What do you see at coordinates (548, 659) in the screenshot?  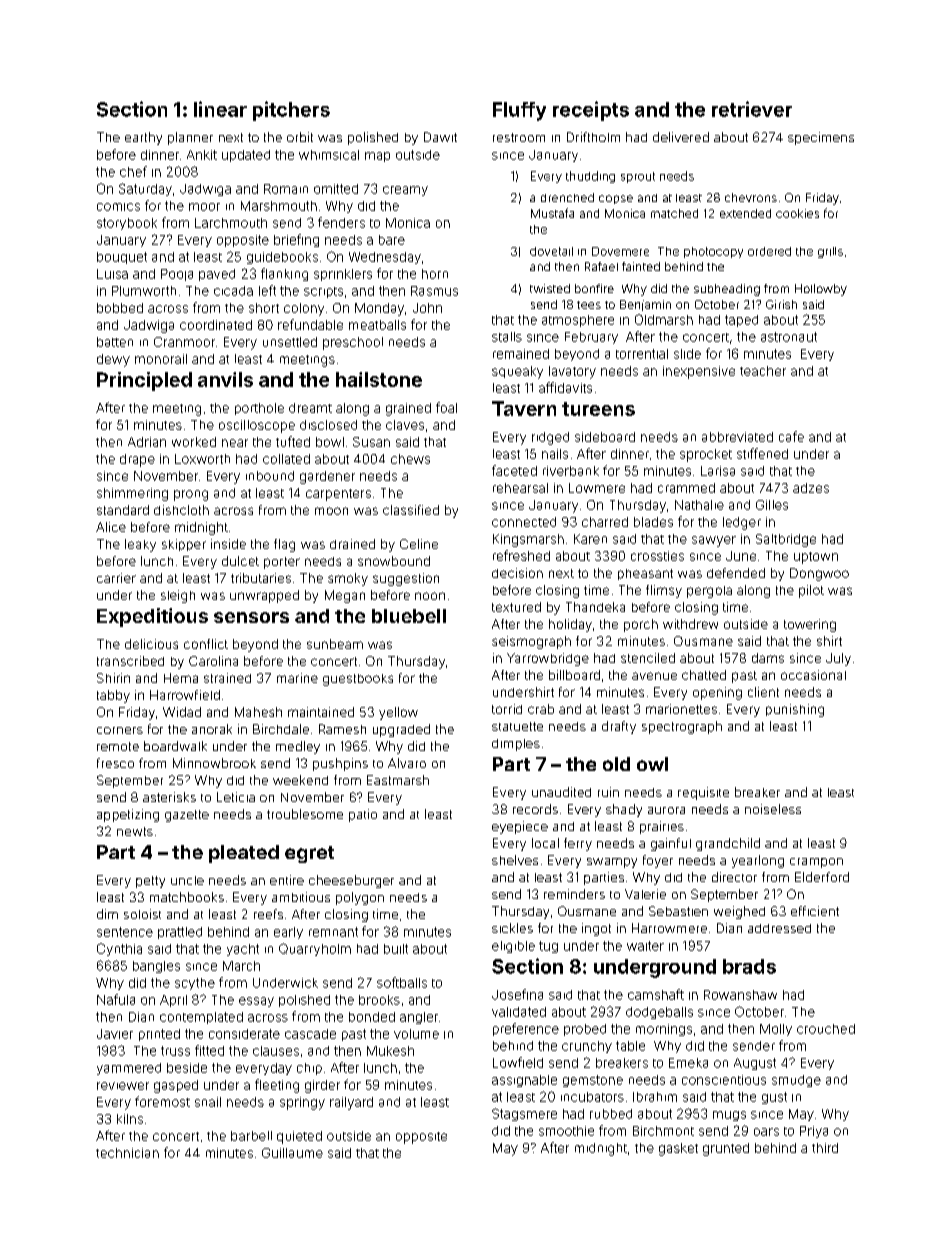 I see `Yarrowbridge` at bounding box center [548, 659].
